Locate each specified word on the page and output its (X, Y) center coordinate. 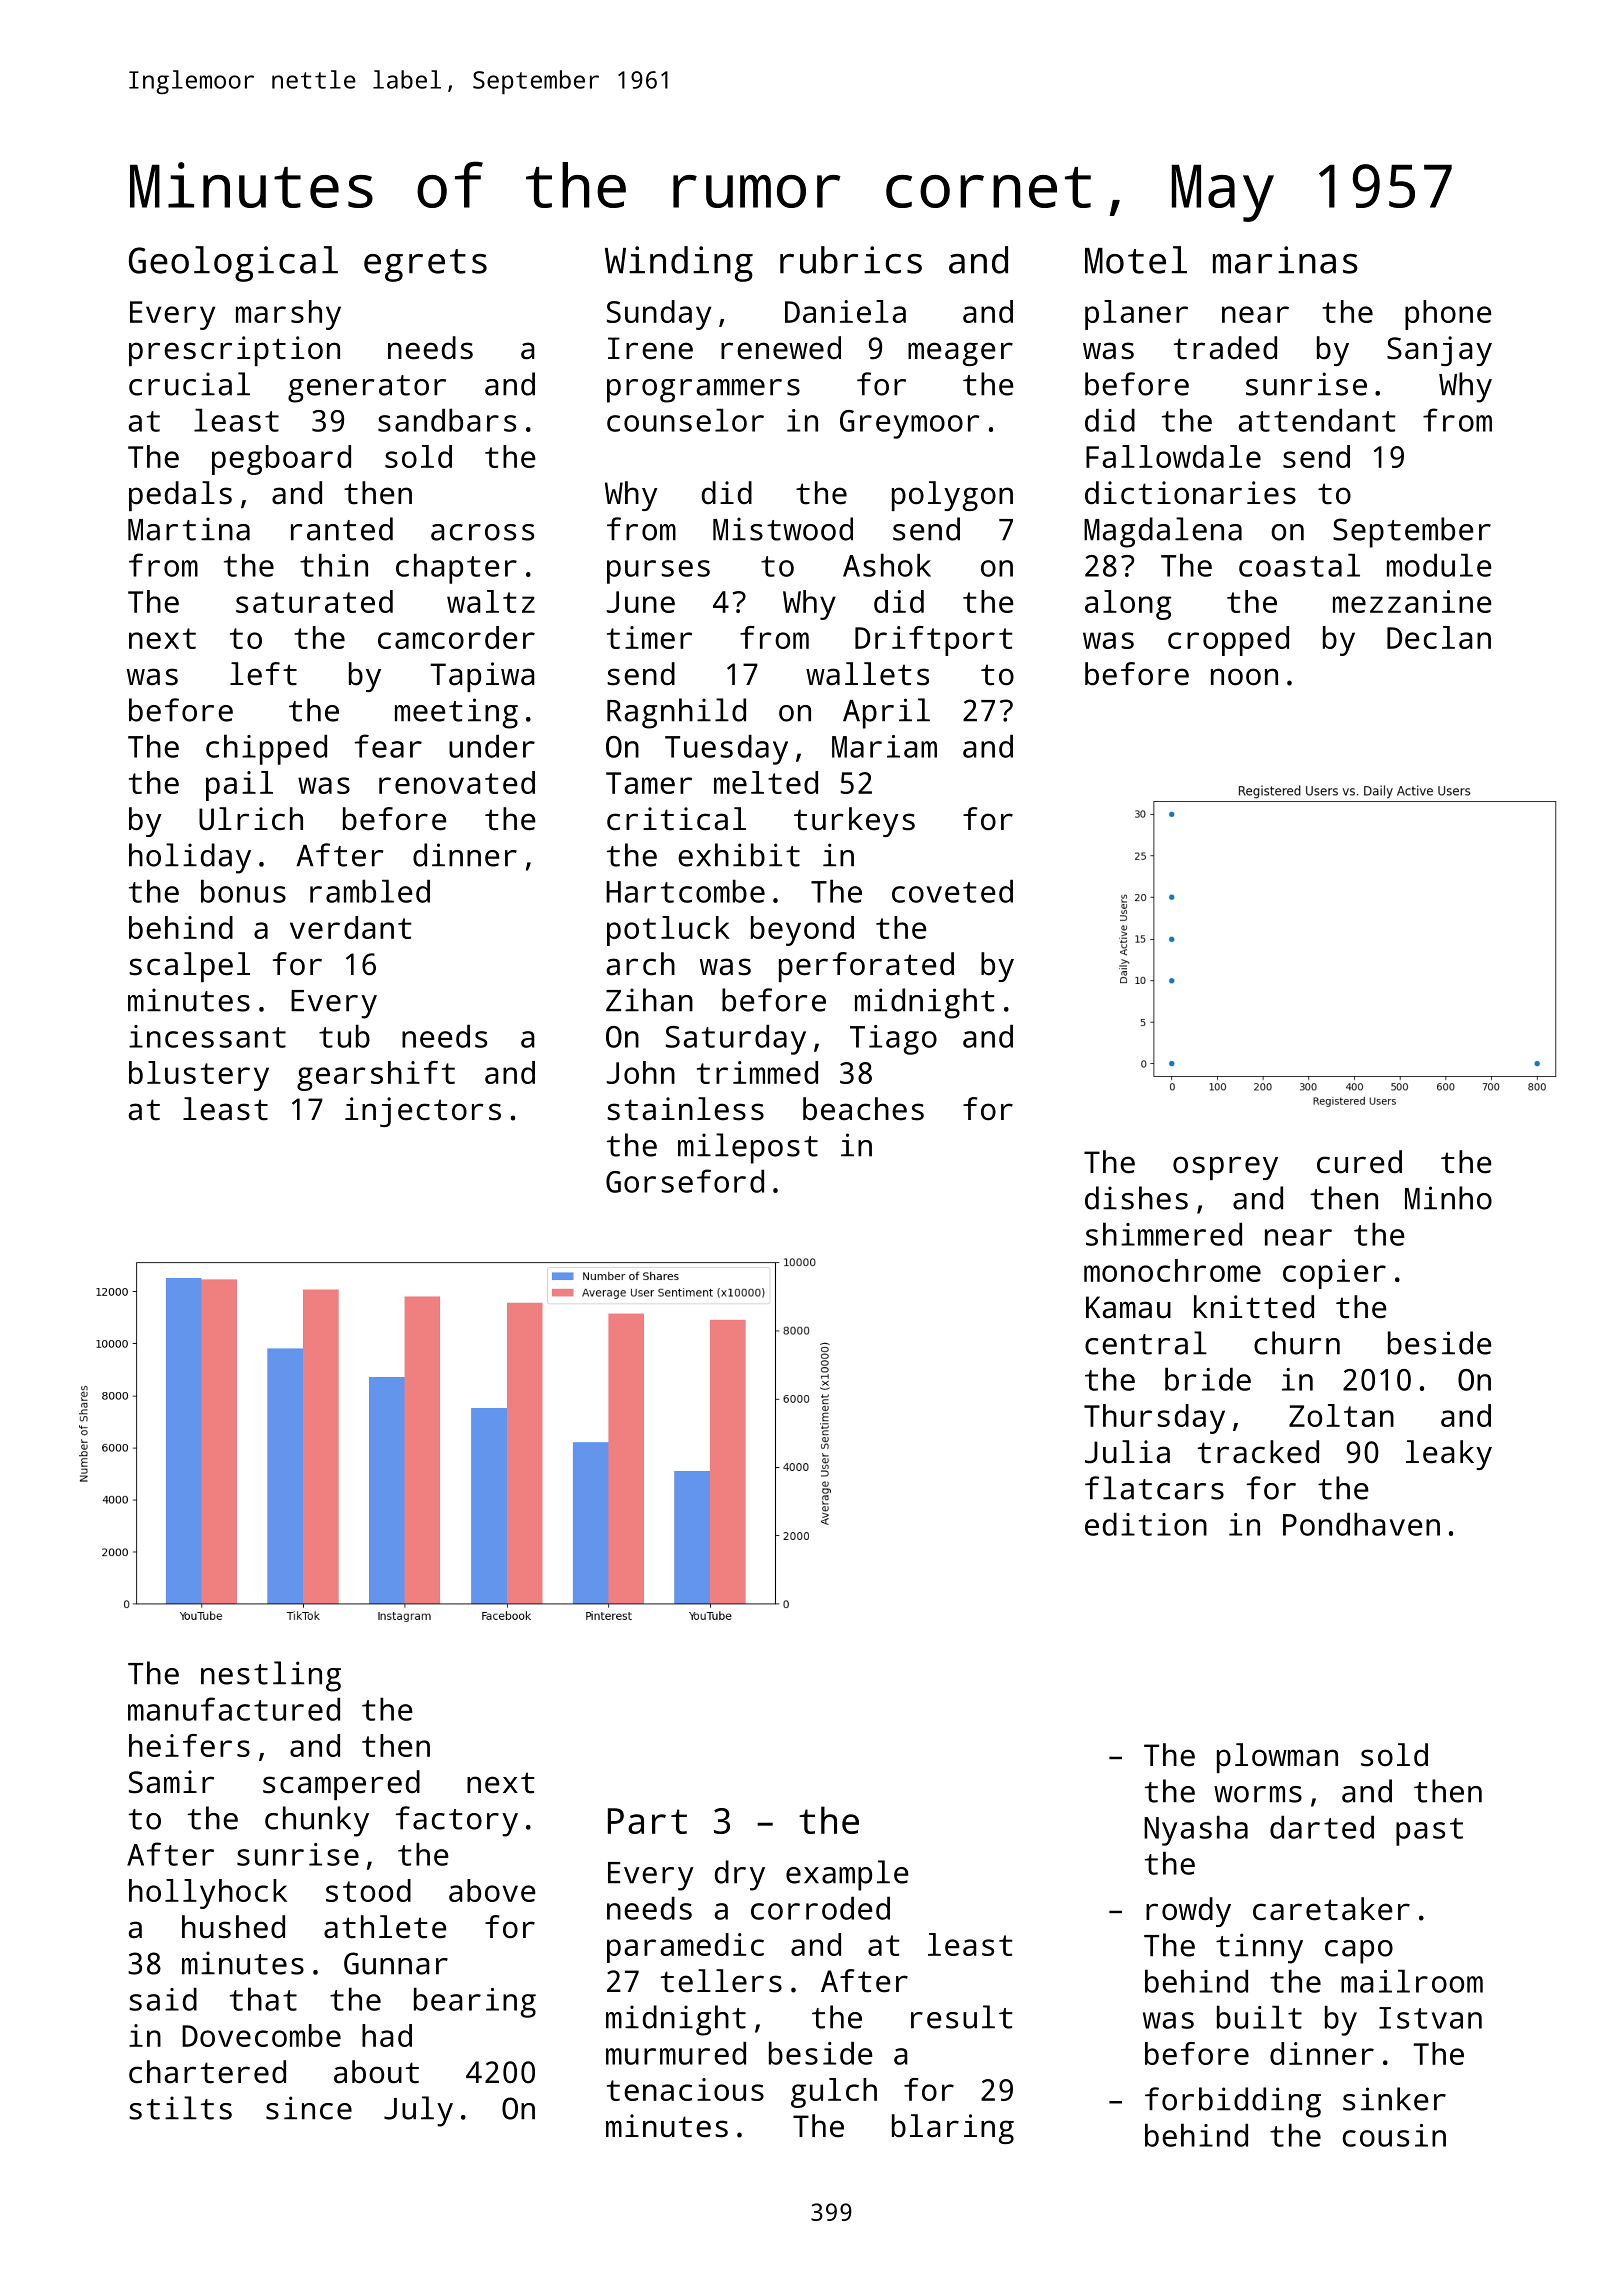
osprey (1225, 1168)
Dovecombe (261, 2035)
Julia (1127, 1452)
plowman (1277, 1758)
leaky (1449, 1455)
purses (658, 572)
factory (457, 1821)
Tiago (893, 1040)
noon (1244, 677)
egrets (425, 265)
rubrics (851, 260)
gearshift (376, 1076)
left (263, 674)
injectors (423, 1112)
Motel (1136, 260)
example (847, 1875)
